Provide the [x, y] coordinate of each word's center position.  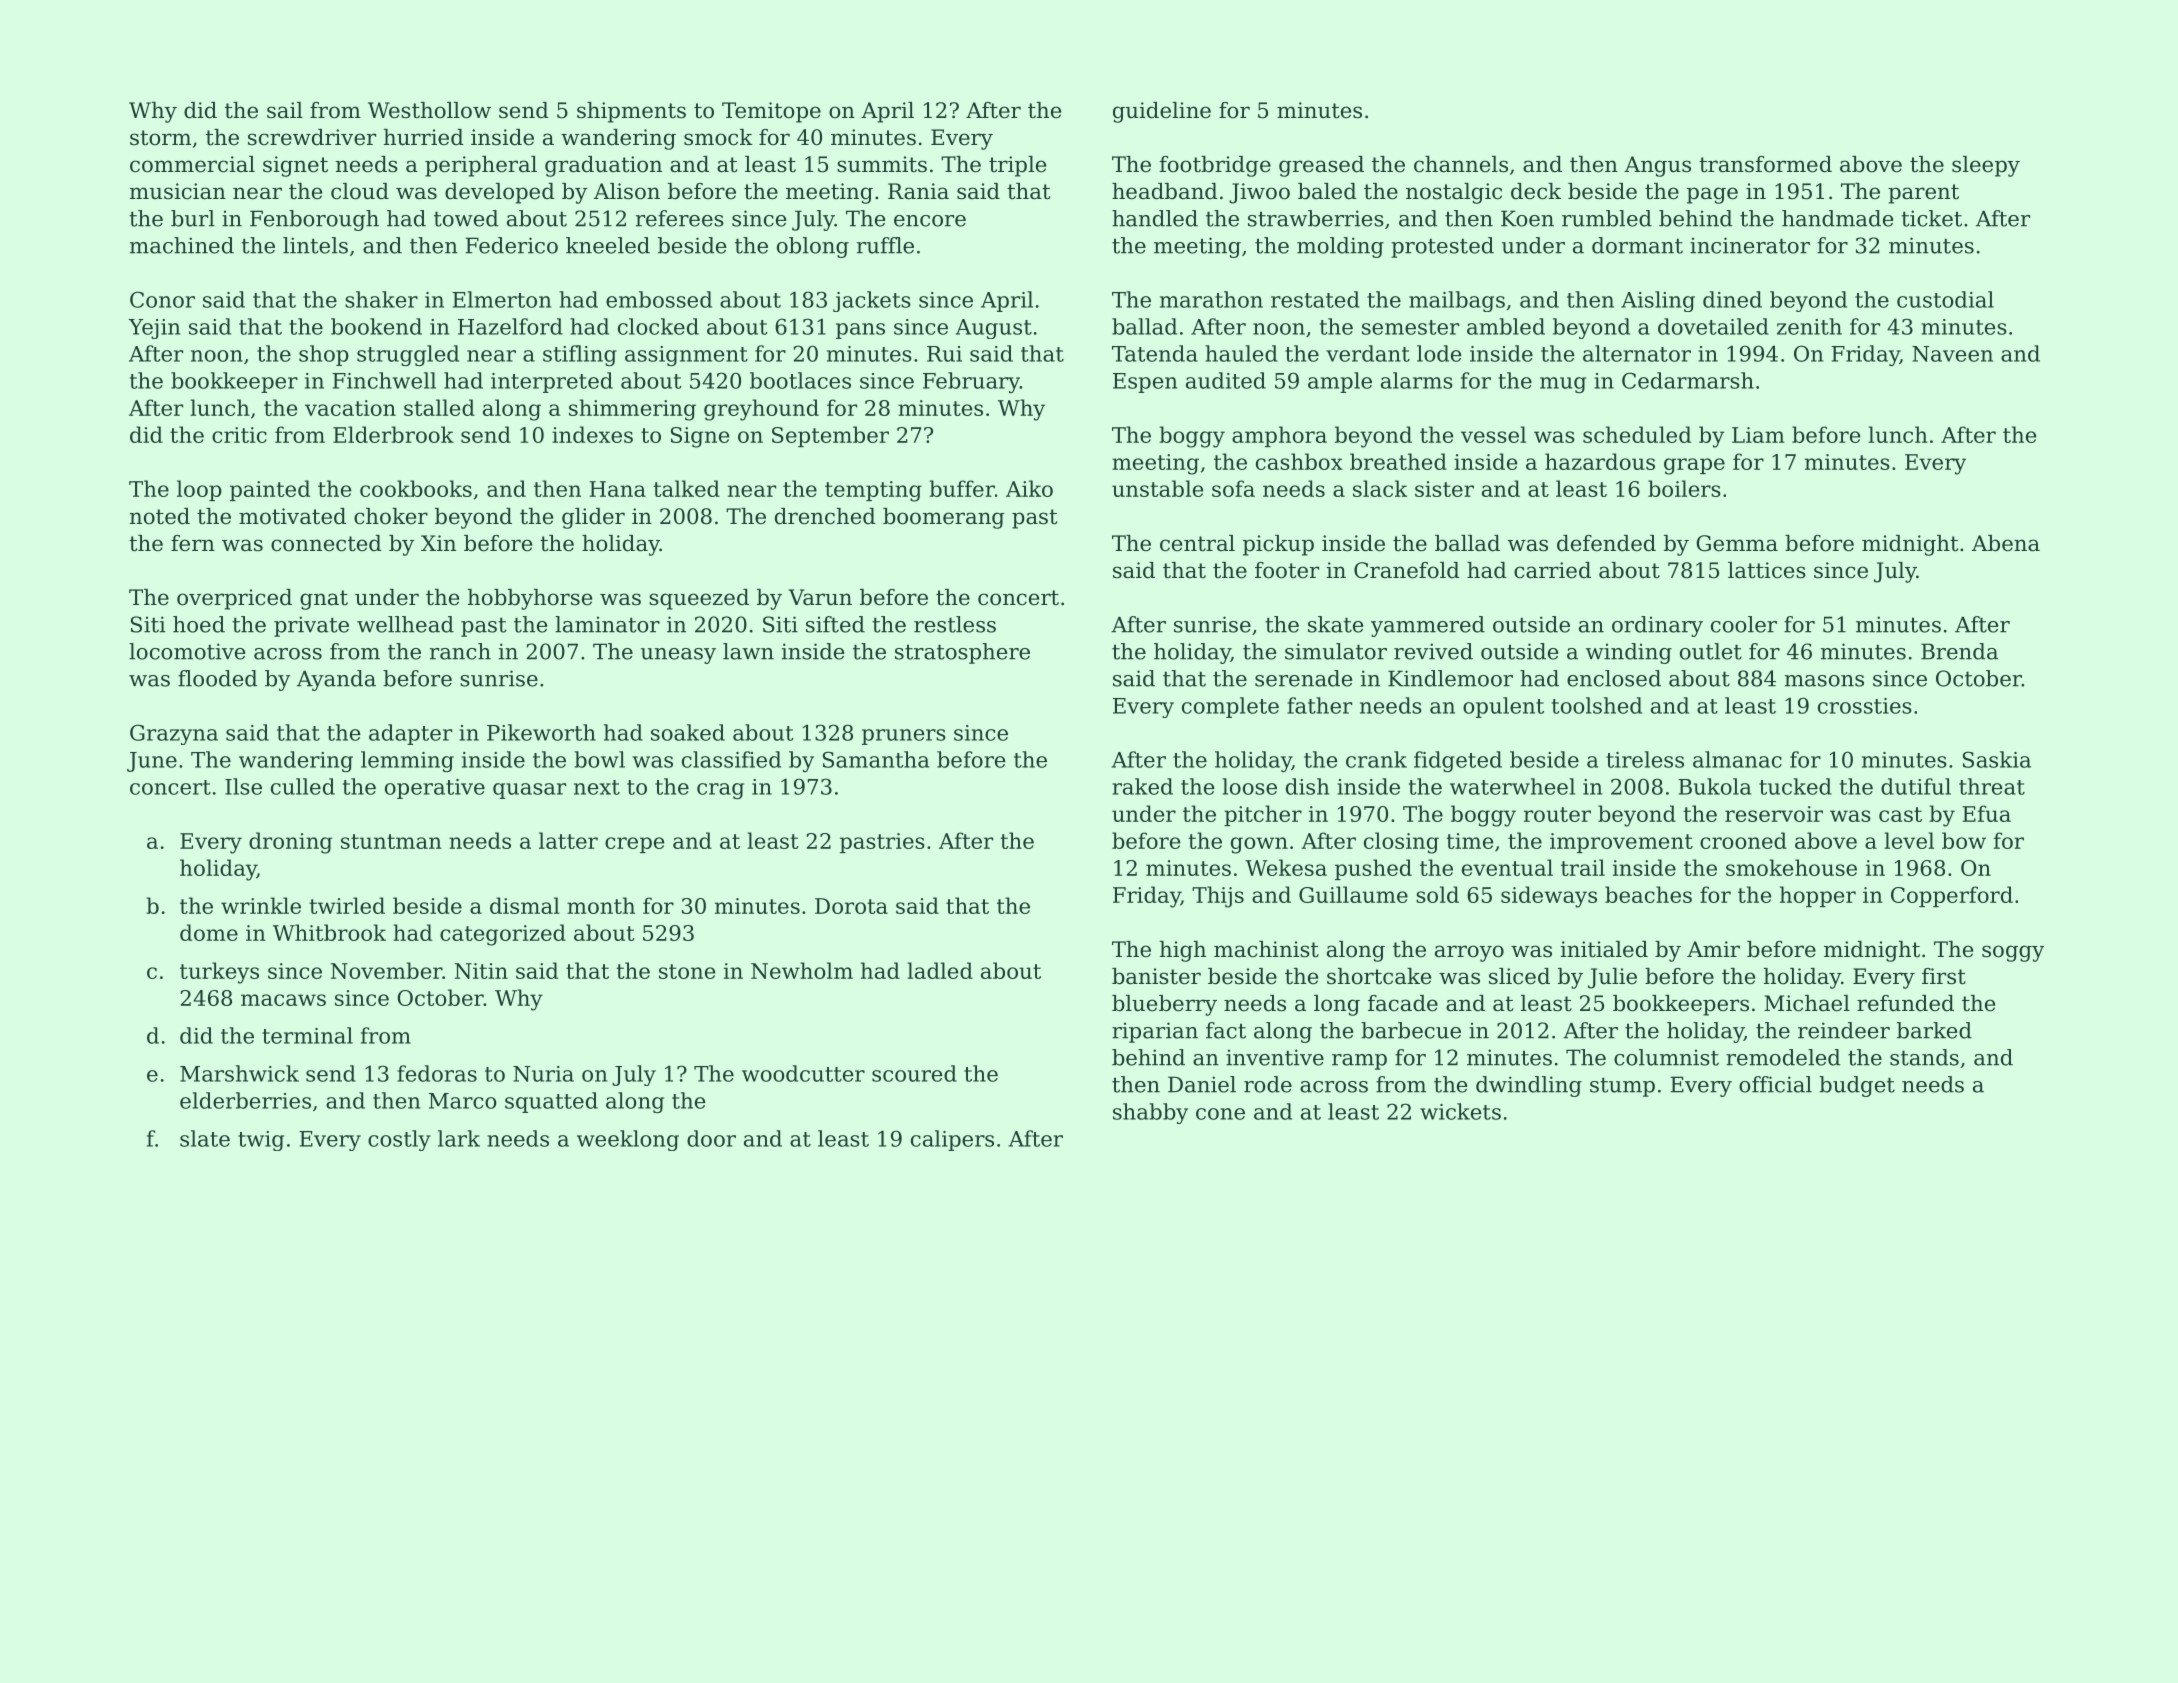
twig [261, 1141]
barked [1934, 1030]
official [1775, 1084]
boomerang [944, 518]
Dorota [851, 906]
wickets [1460, 1111]
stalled [439, 407]
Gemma [1737, 543]
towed [466, 218]
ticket [1931, 218]
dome [209, 932]
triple [1017, 166]
